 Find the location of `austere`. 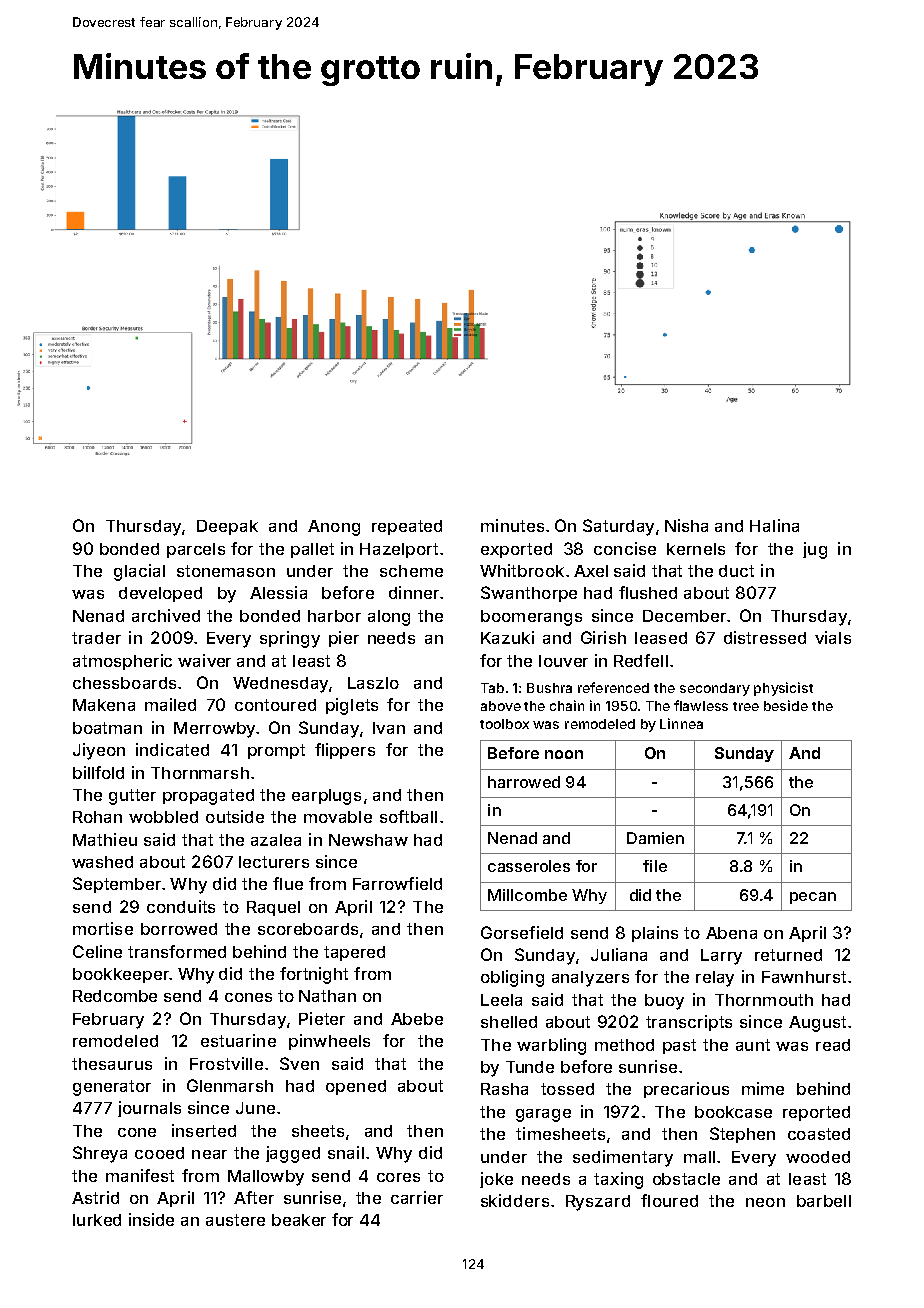

austere is located at coordinates (235, 1220).
